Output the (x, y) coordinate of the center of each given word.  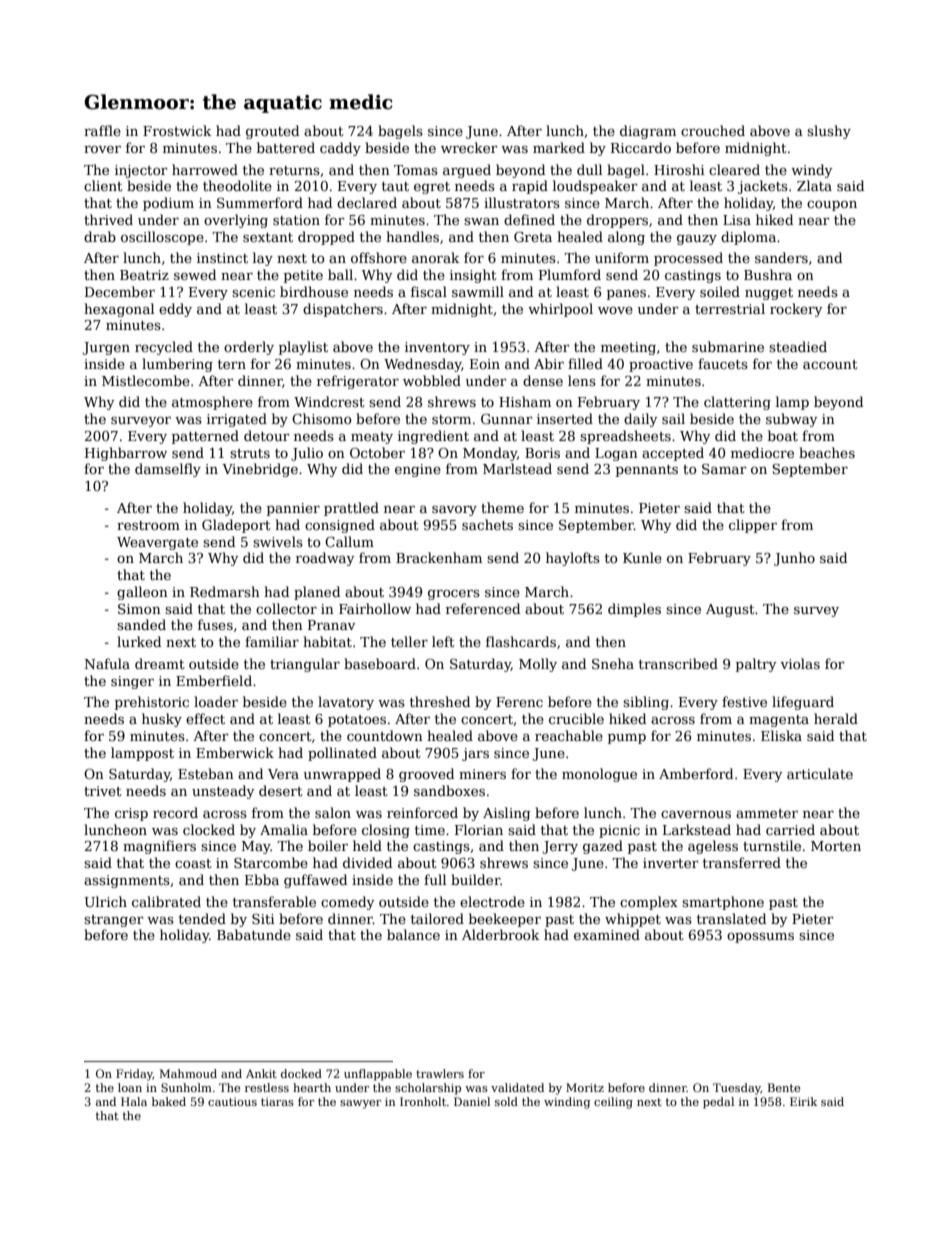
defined (529, 219)
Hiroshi (679, 169)
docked (301, 1073)
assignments (127, 881)
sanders (781, 257)
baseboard (380, 663)
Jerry (560, 847)
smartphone (723, 903)
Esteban (206, 773)
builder (475, 879)
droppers (617, 221)
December (120, 291)
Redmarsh (225, 591)
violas (800, 663)
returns (294, 170)
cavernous (696, 814)
